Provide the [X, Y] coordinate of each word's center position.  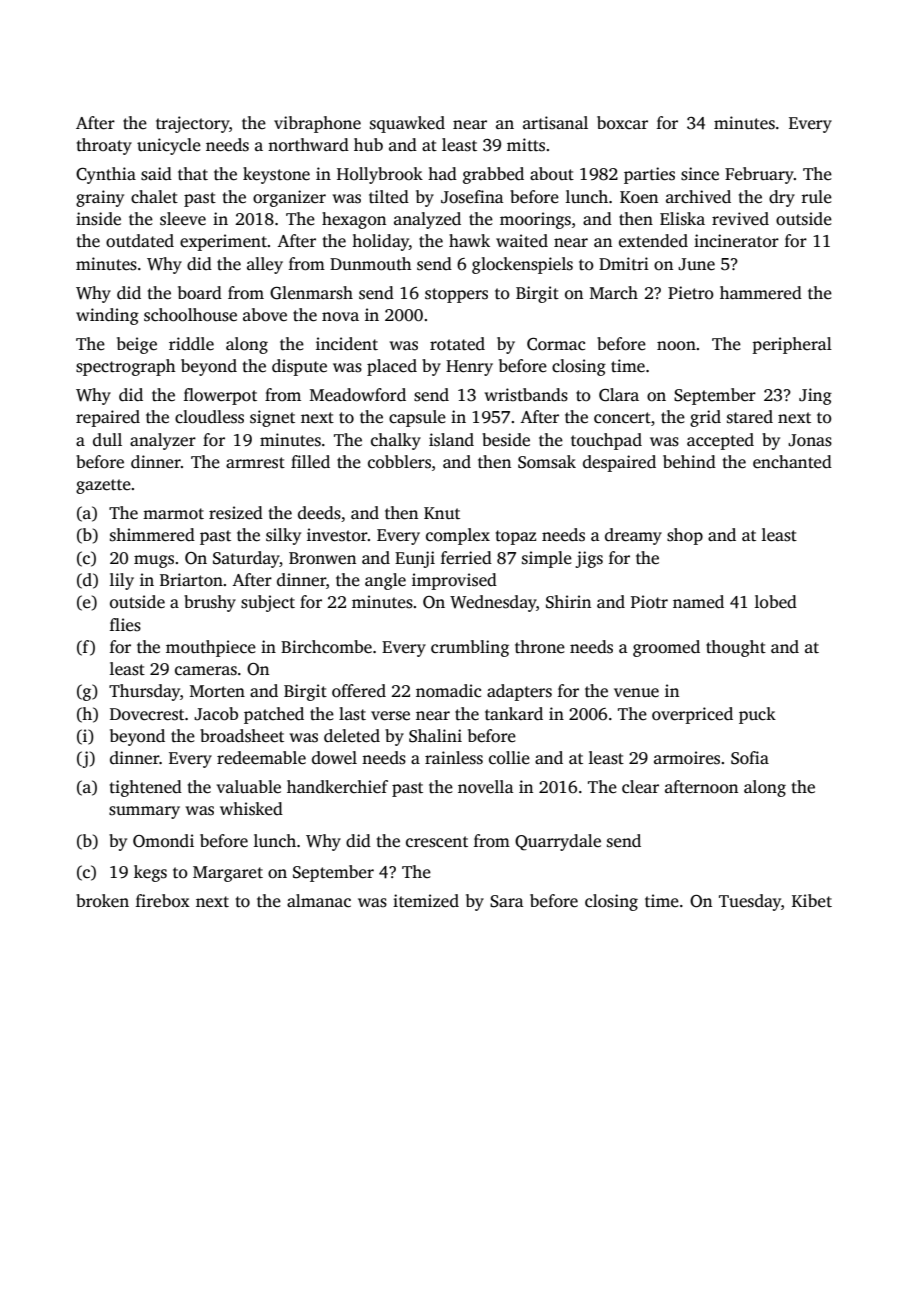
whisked [251, 809]
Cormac [556, 344]
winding [107, 316]
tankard [514, 714]
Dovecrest [147, 714]
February [759, 175]
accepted [720, 441]
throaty [104, 146]
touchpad [606, 441]
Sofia [750, 758]
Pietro [691, 292]
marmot [173, 514]
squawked [407, 124]
